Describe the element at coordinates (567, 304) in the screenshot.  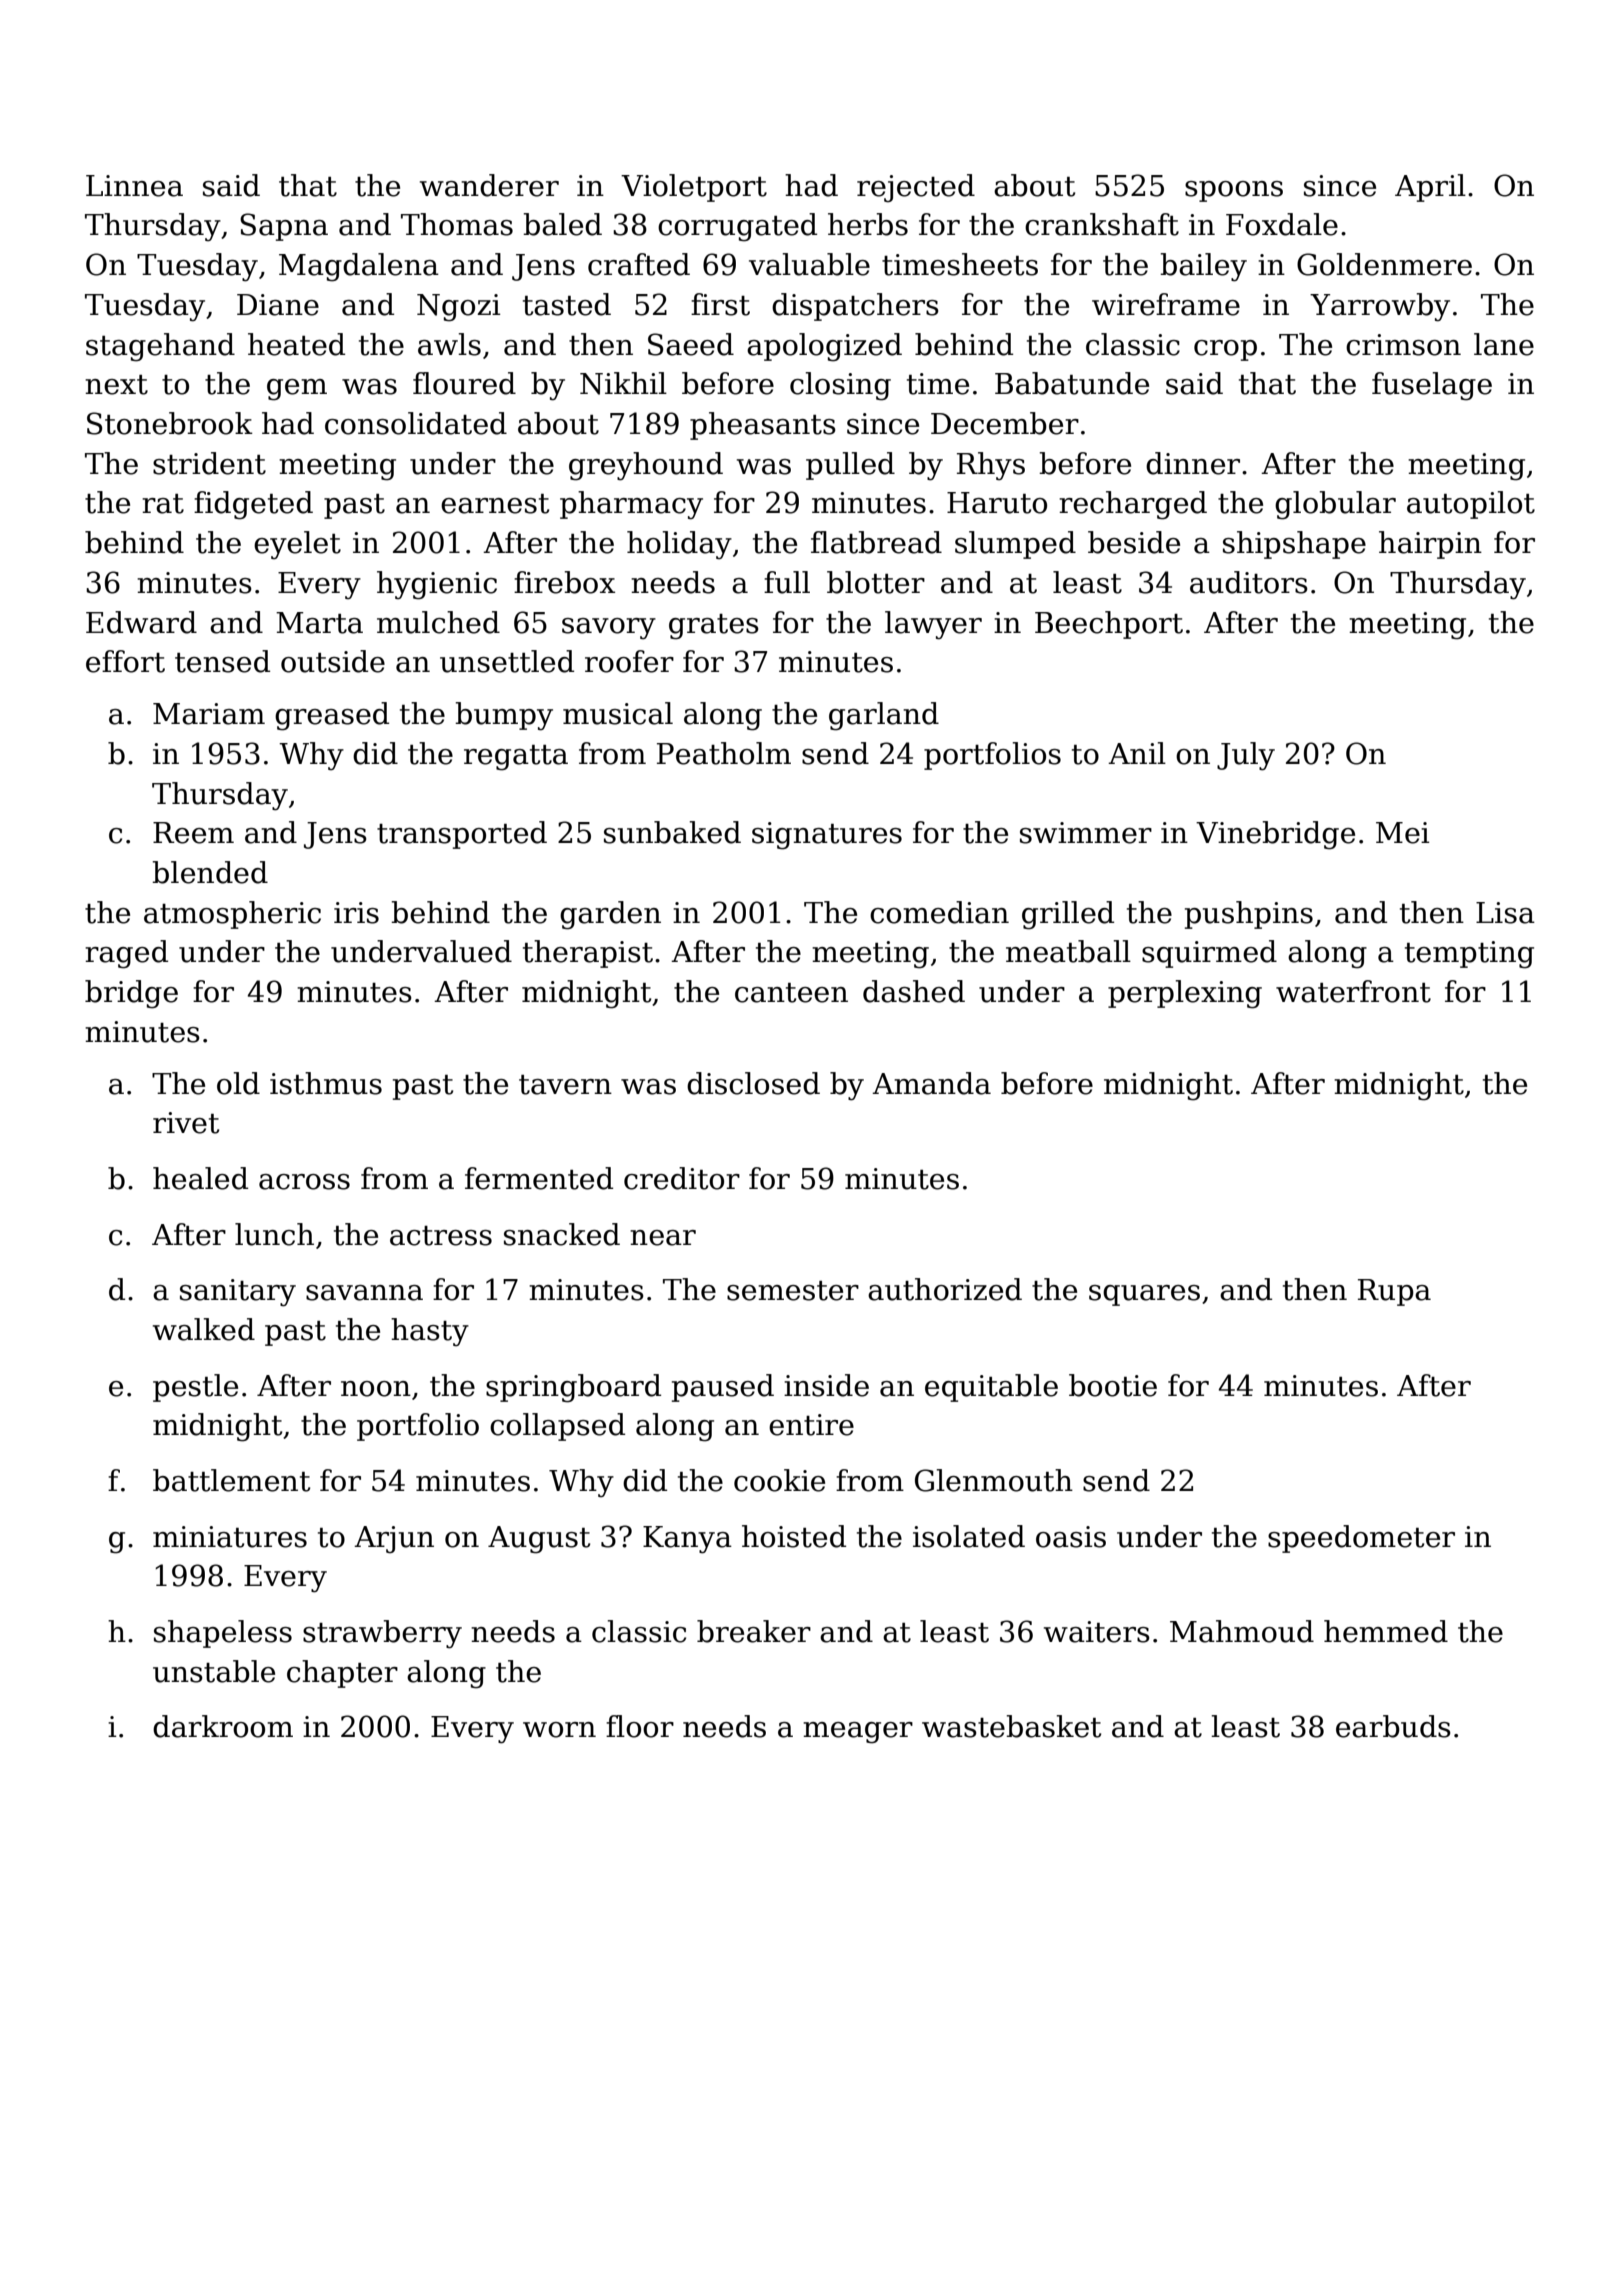
I see `tasted` at that location.
